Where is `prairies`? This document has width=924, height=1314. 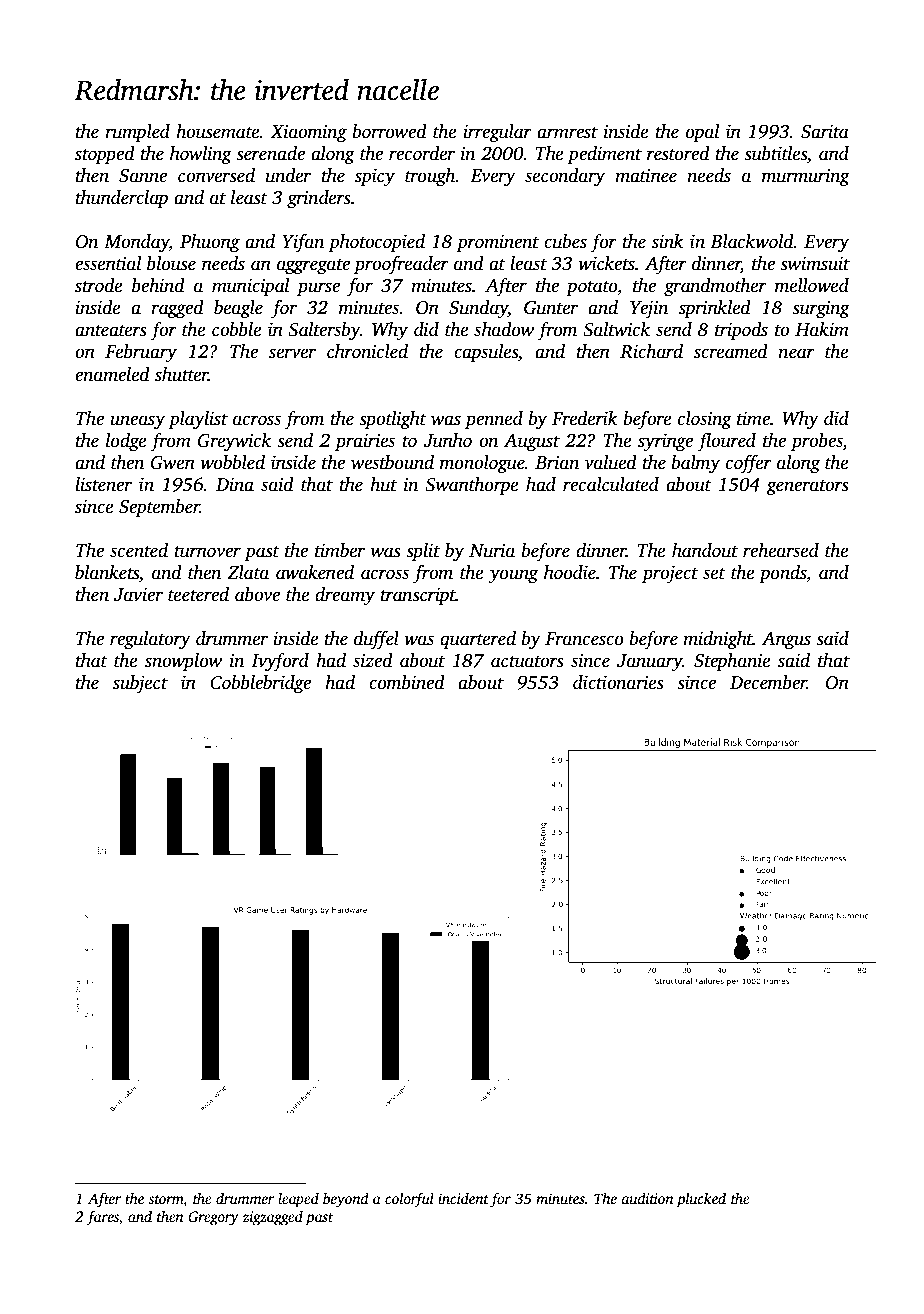 prairies is located at coordinates (365, 442).
